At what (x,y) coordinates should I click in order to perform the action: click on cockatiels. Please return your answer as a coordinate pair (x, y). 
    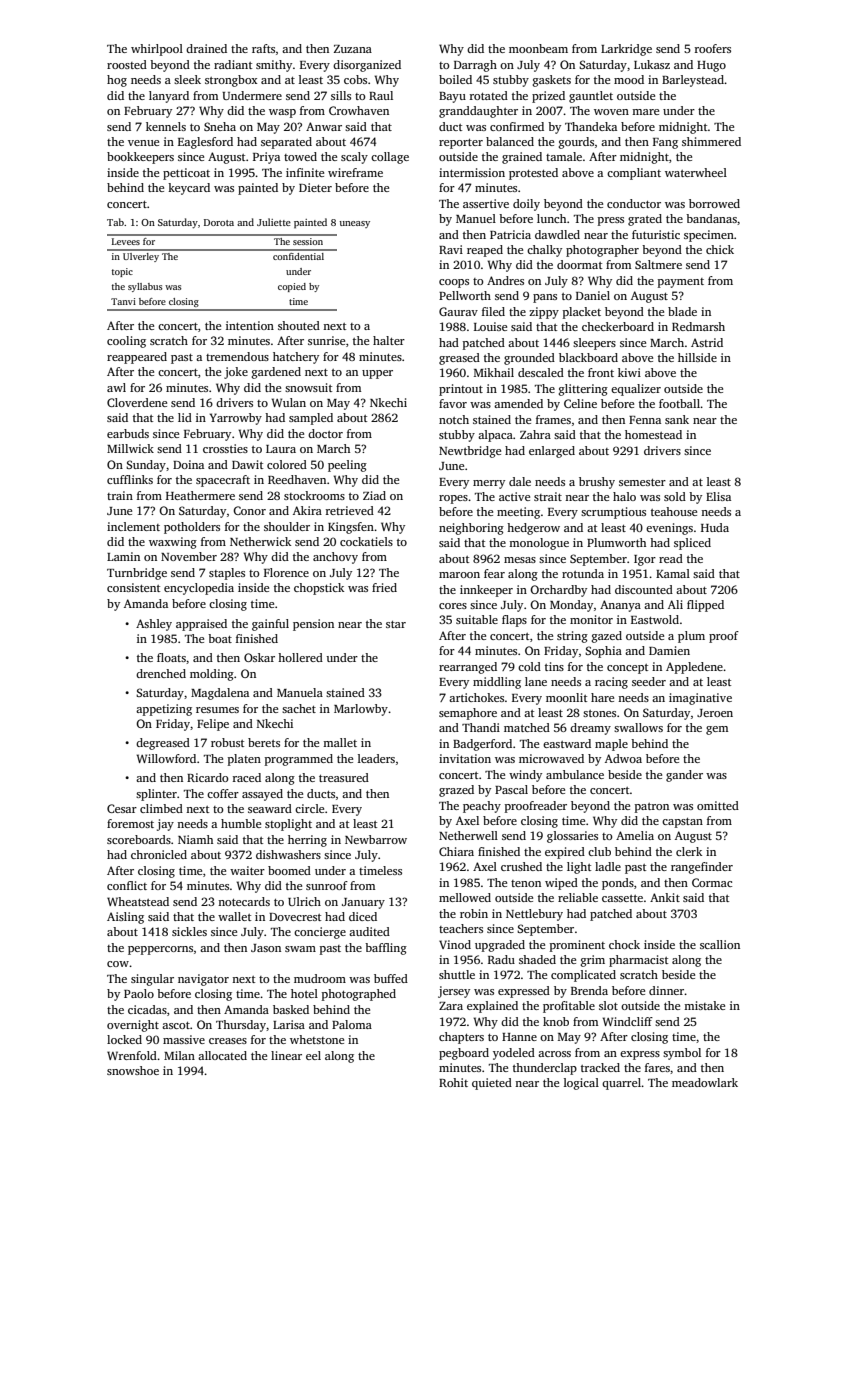
    Looking at the image, I should click on (366, 541).
